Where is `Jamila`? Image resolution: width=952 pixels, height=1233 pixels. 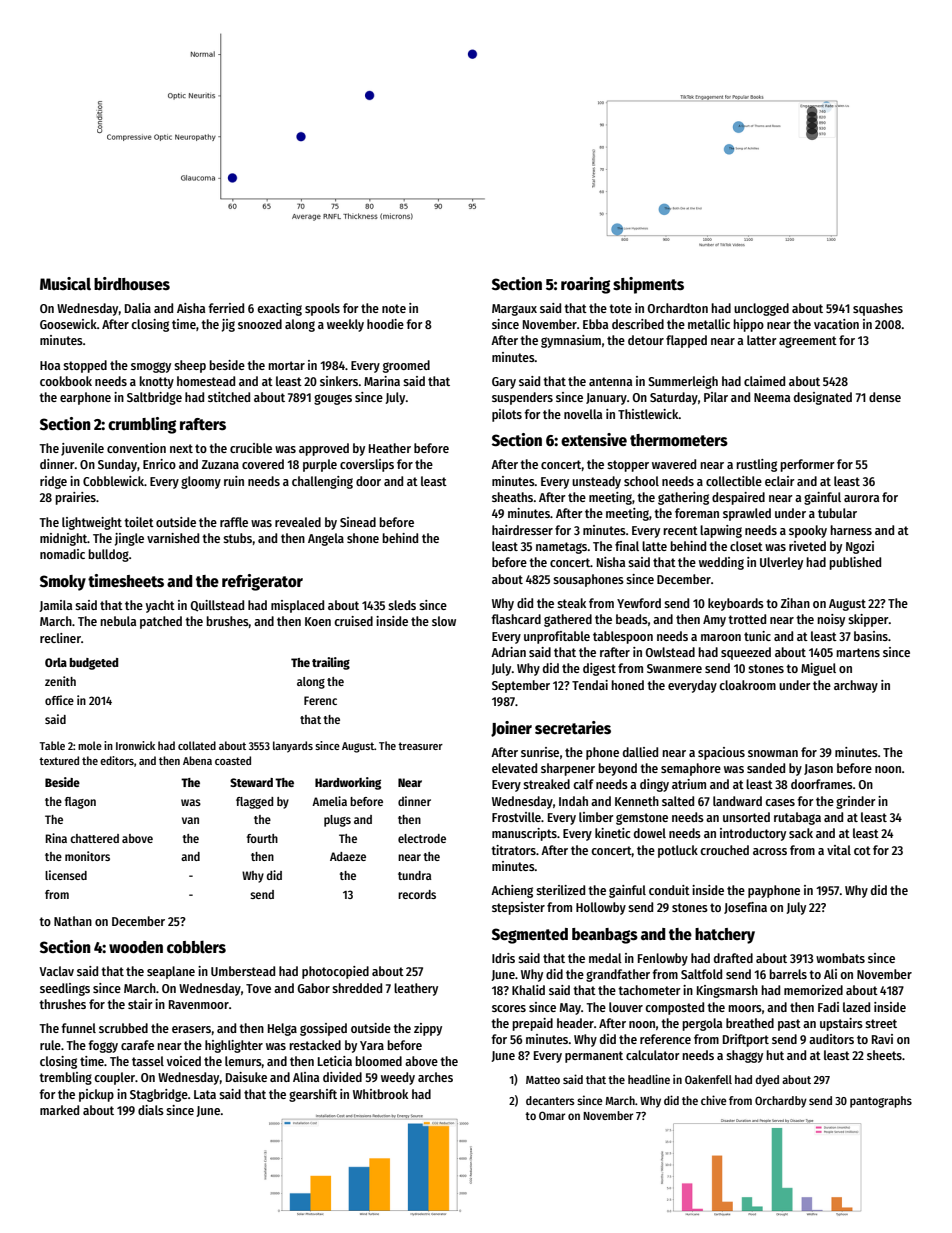
Jamila is located at coordinates (55, 606).
